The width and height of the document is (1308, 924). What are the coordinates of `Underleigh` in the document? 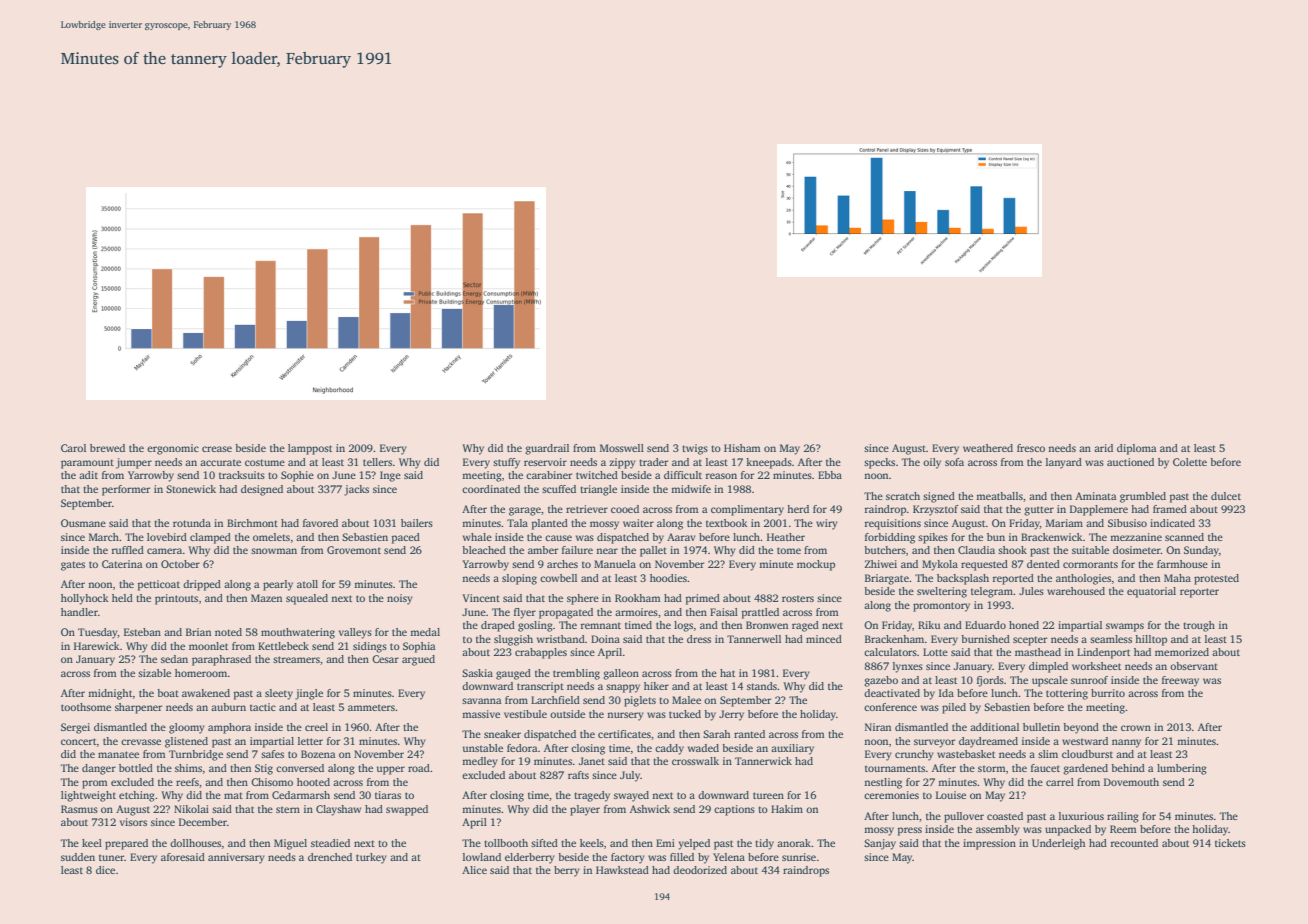 It's located at (1058, 844).
